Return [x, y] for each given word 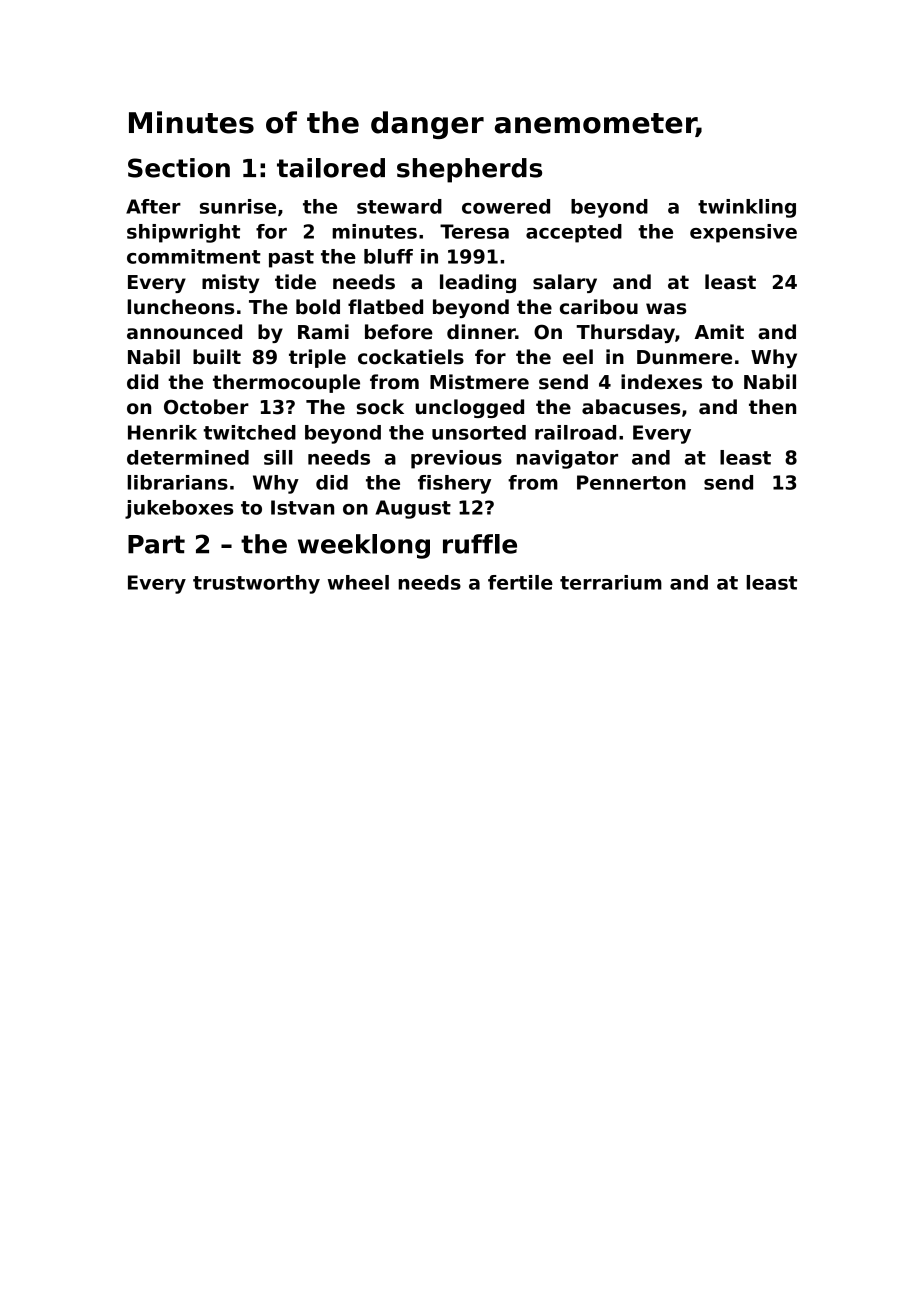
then [772, 407]
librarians [177, 482]
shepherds [469, 170]
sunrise [238, 206]
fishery [454, 484]
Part [156, 544]
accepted [574, 233]
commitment [194, 256]
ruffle [480, 544]
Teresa [474, 231]
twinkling [747, 208]
